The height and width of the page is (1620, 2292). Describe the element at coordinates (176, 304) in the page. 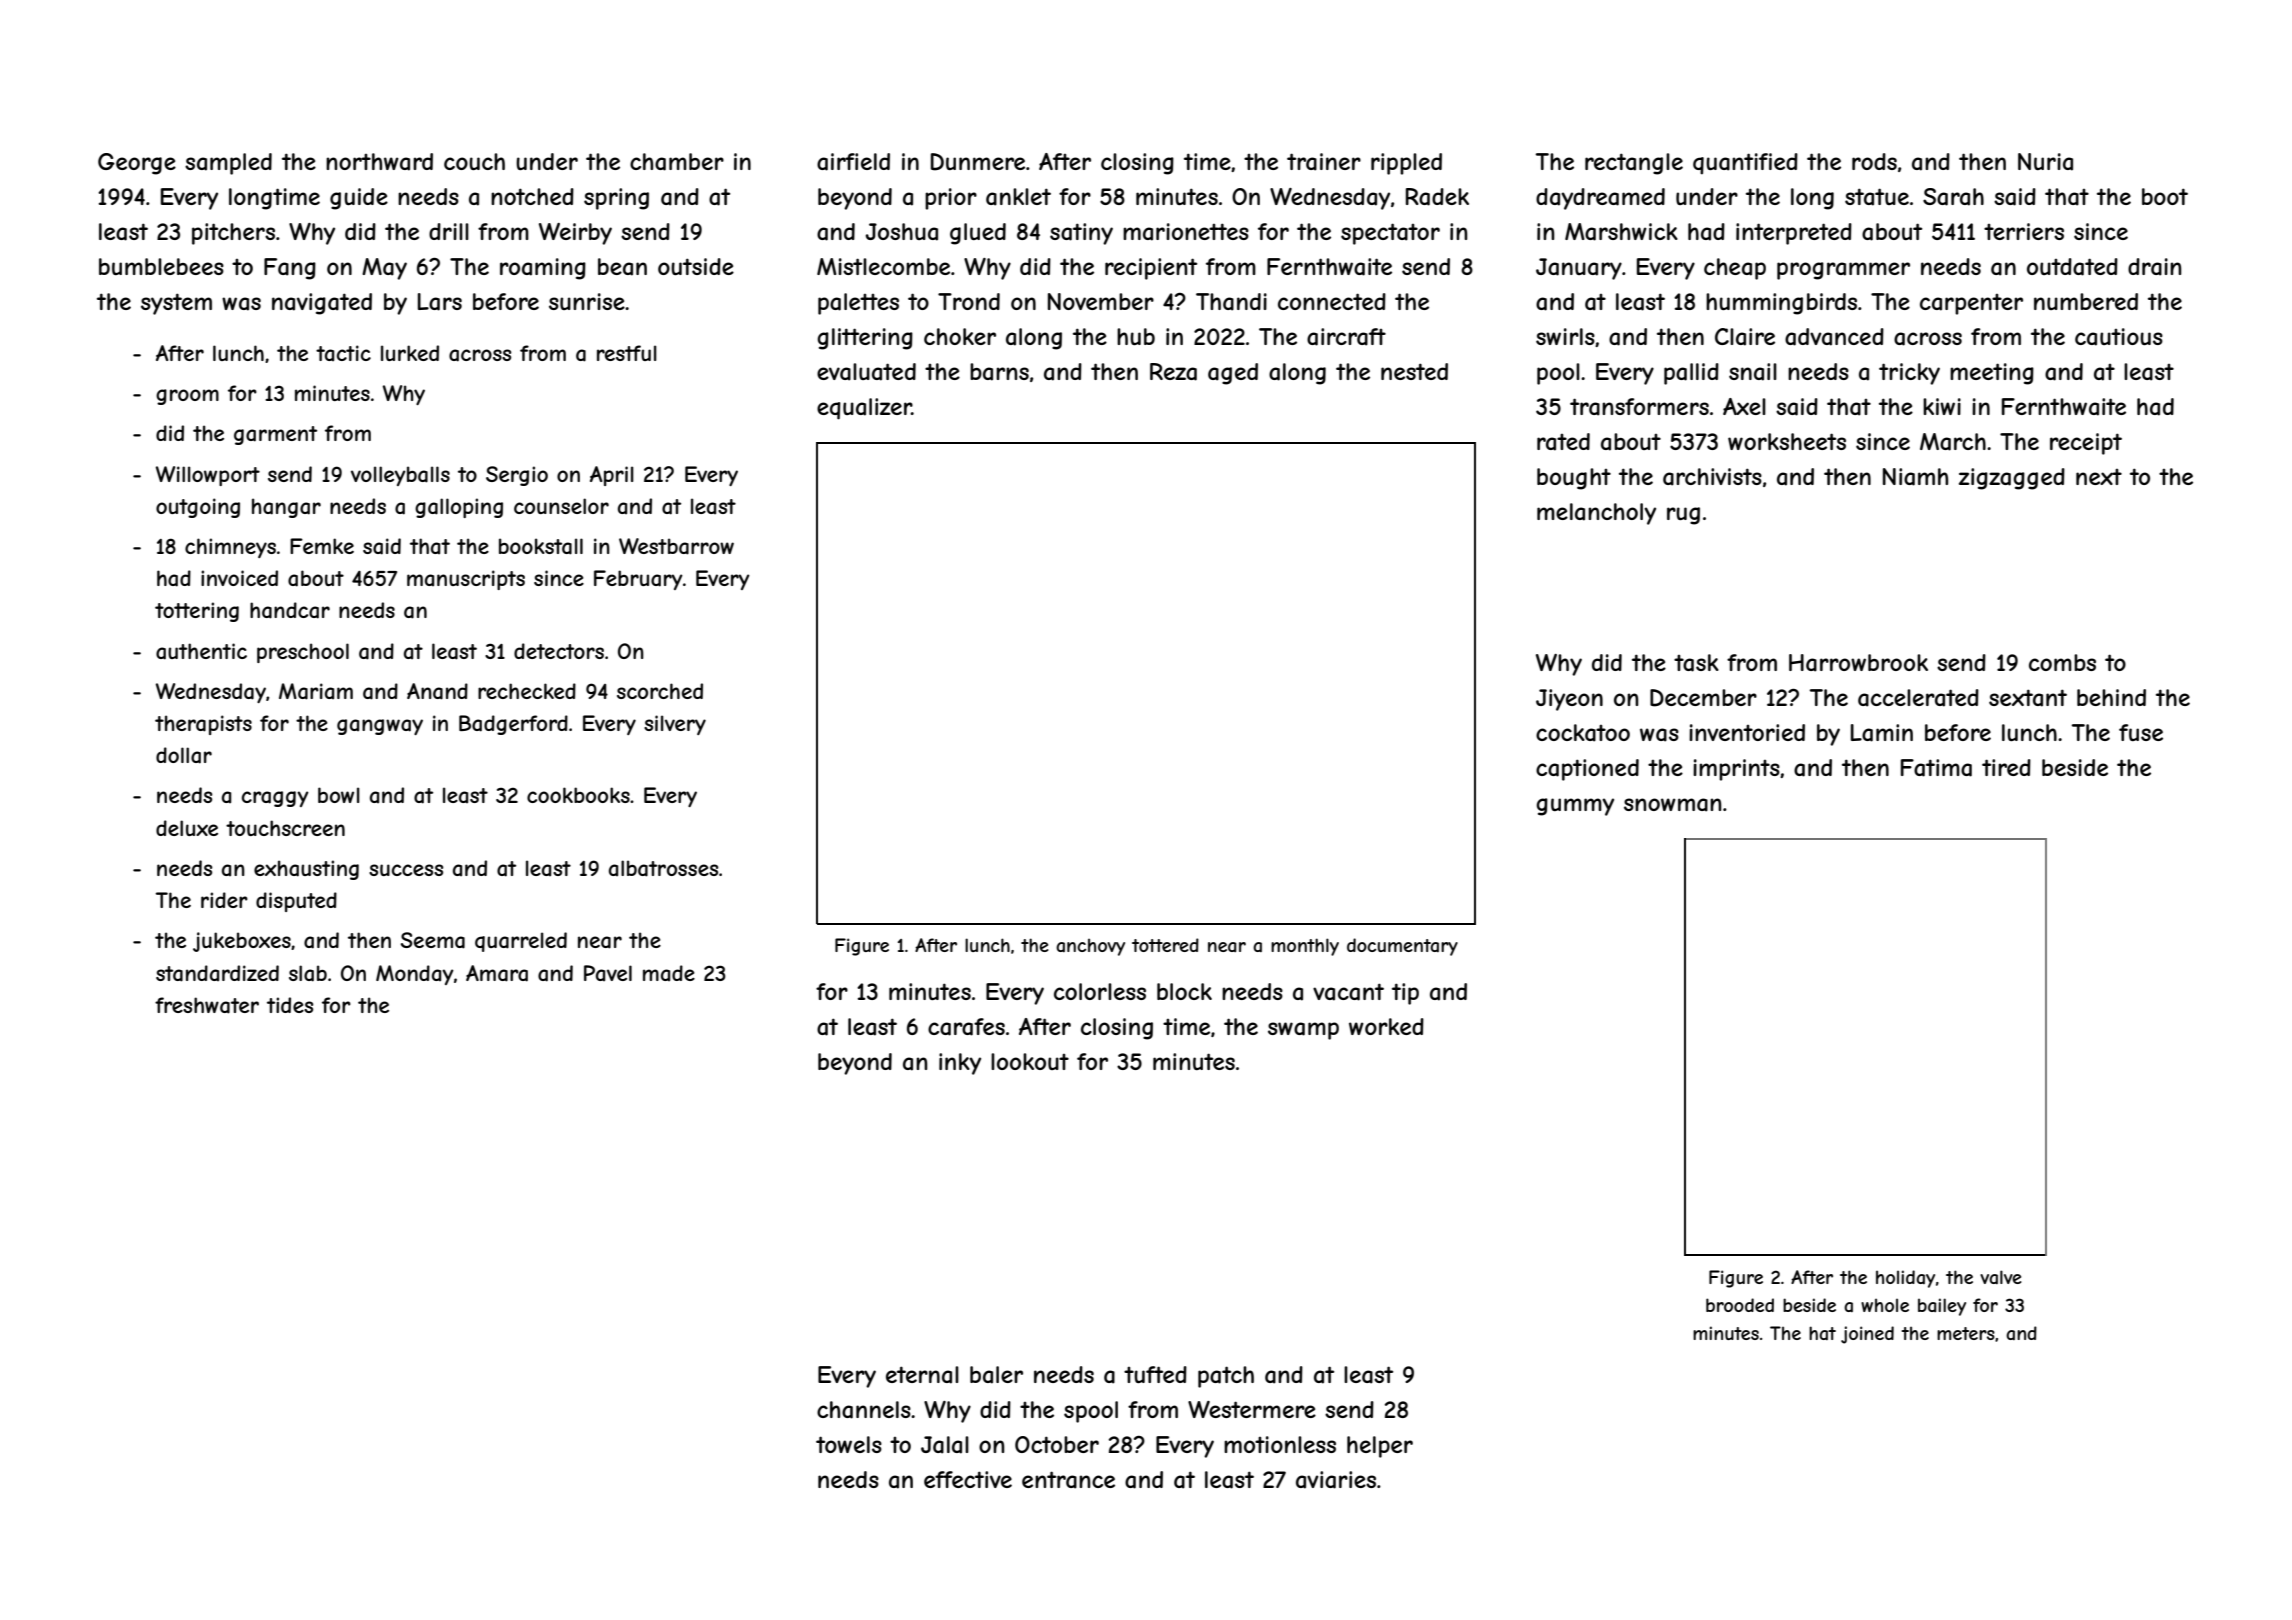

I see `system` at that location.
